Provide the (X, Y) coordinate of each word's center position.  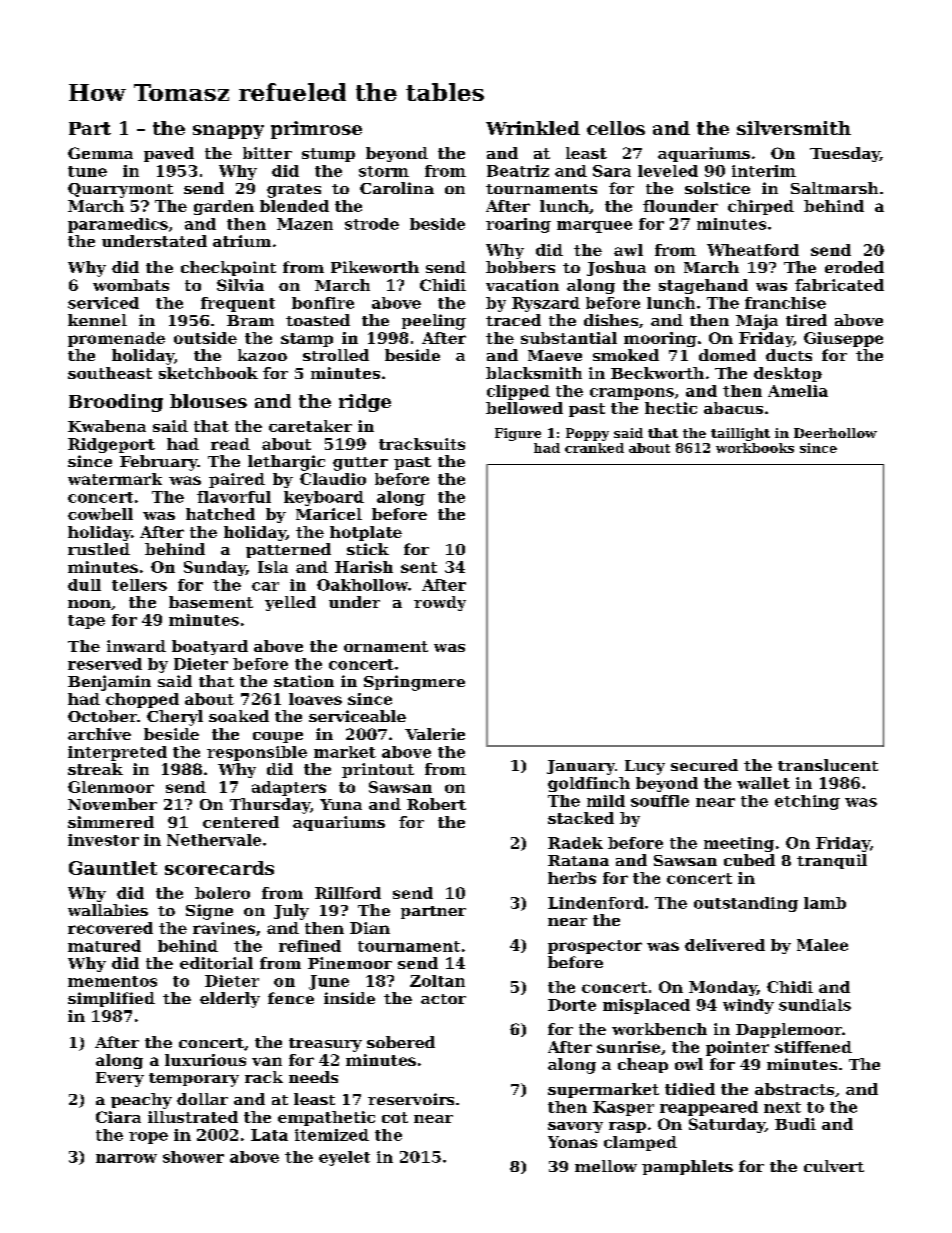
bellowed (524, 408)
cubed (749, 860)
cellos (616, 128)
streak (95, 769)
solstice (717, 188)
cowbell (100, 514)
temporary (194, 1080)
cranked (594, 448)
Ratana (578, 860)
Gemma (100, 153)
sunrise (628, 1047)
